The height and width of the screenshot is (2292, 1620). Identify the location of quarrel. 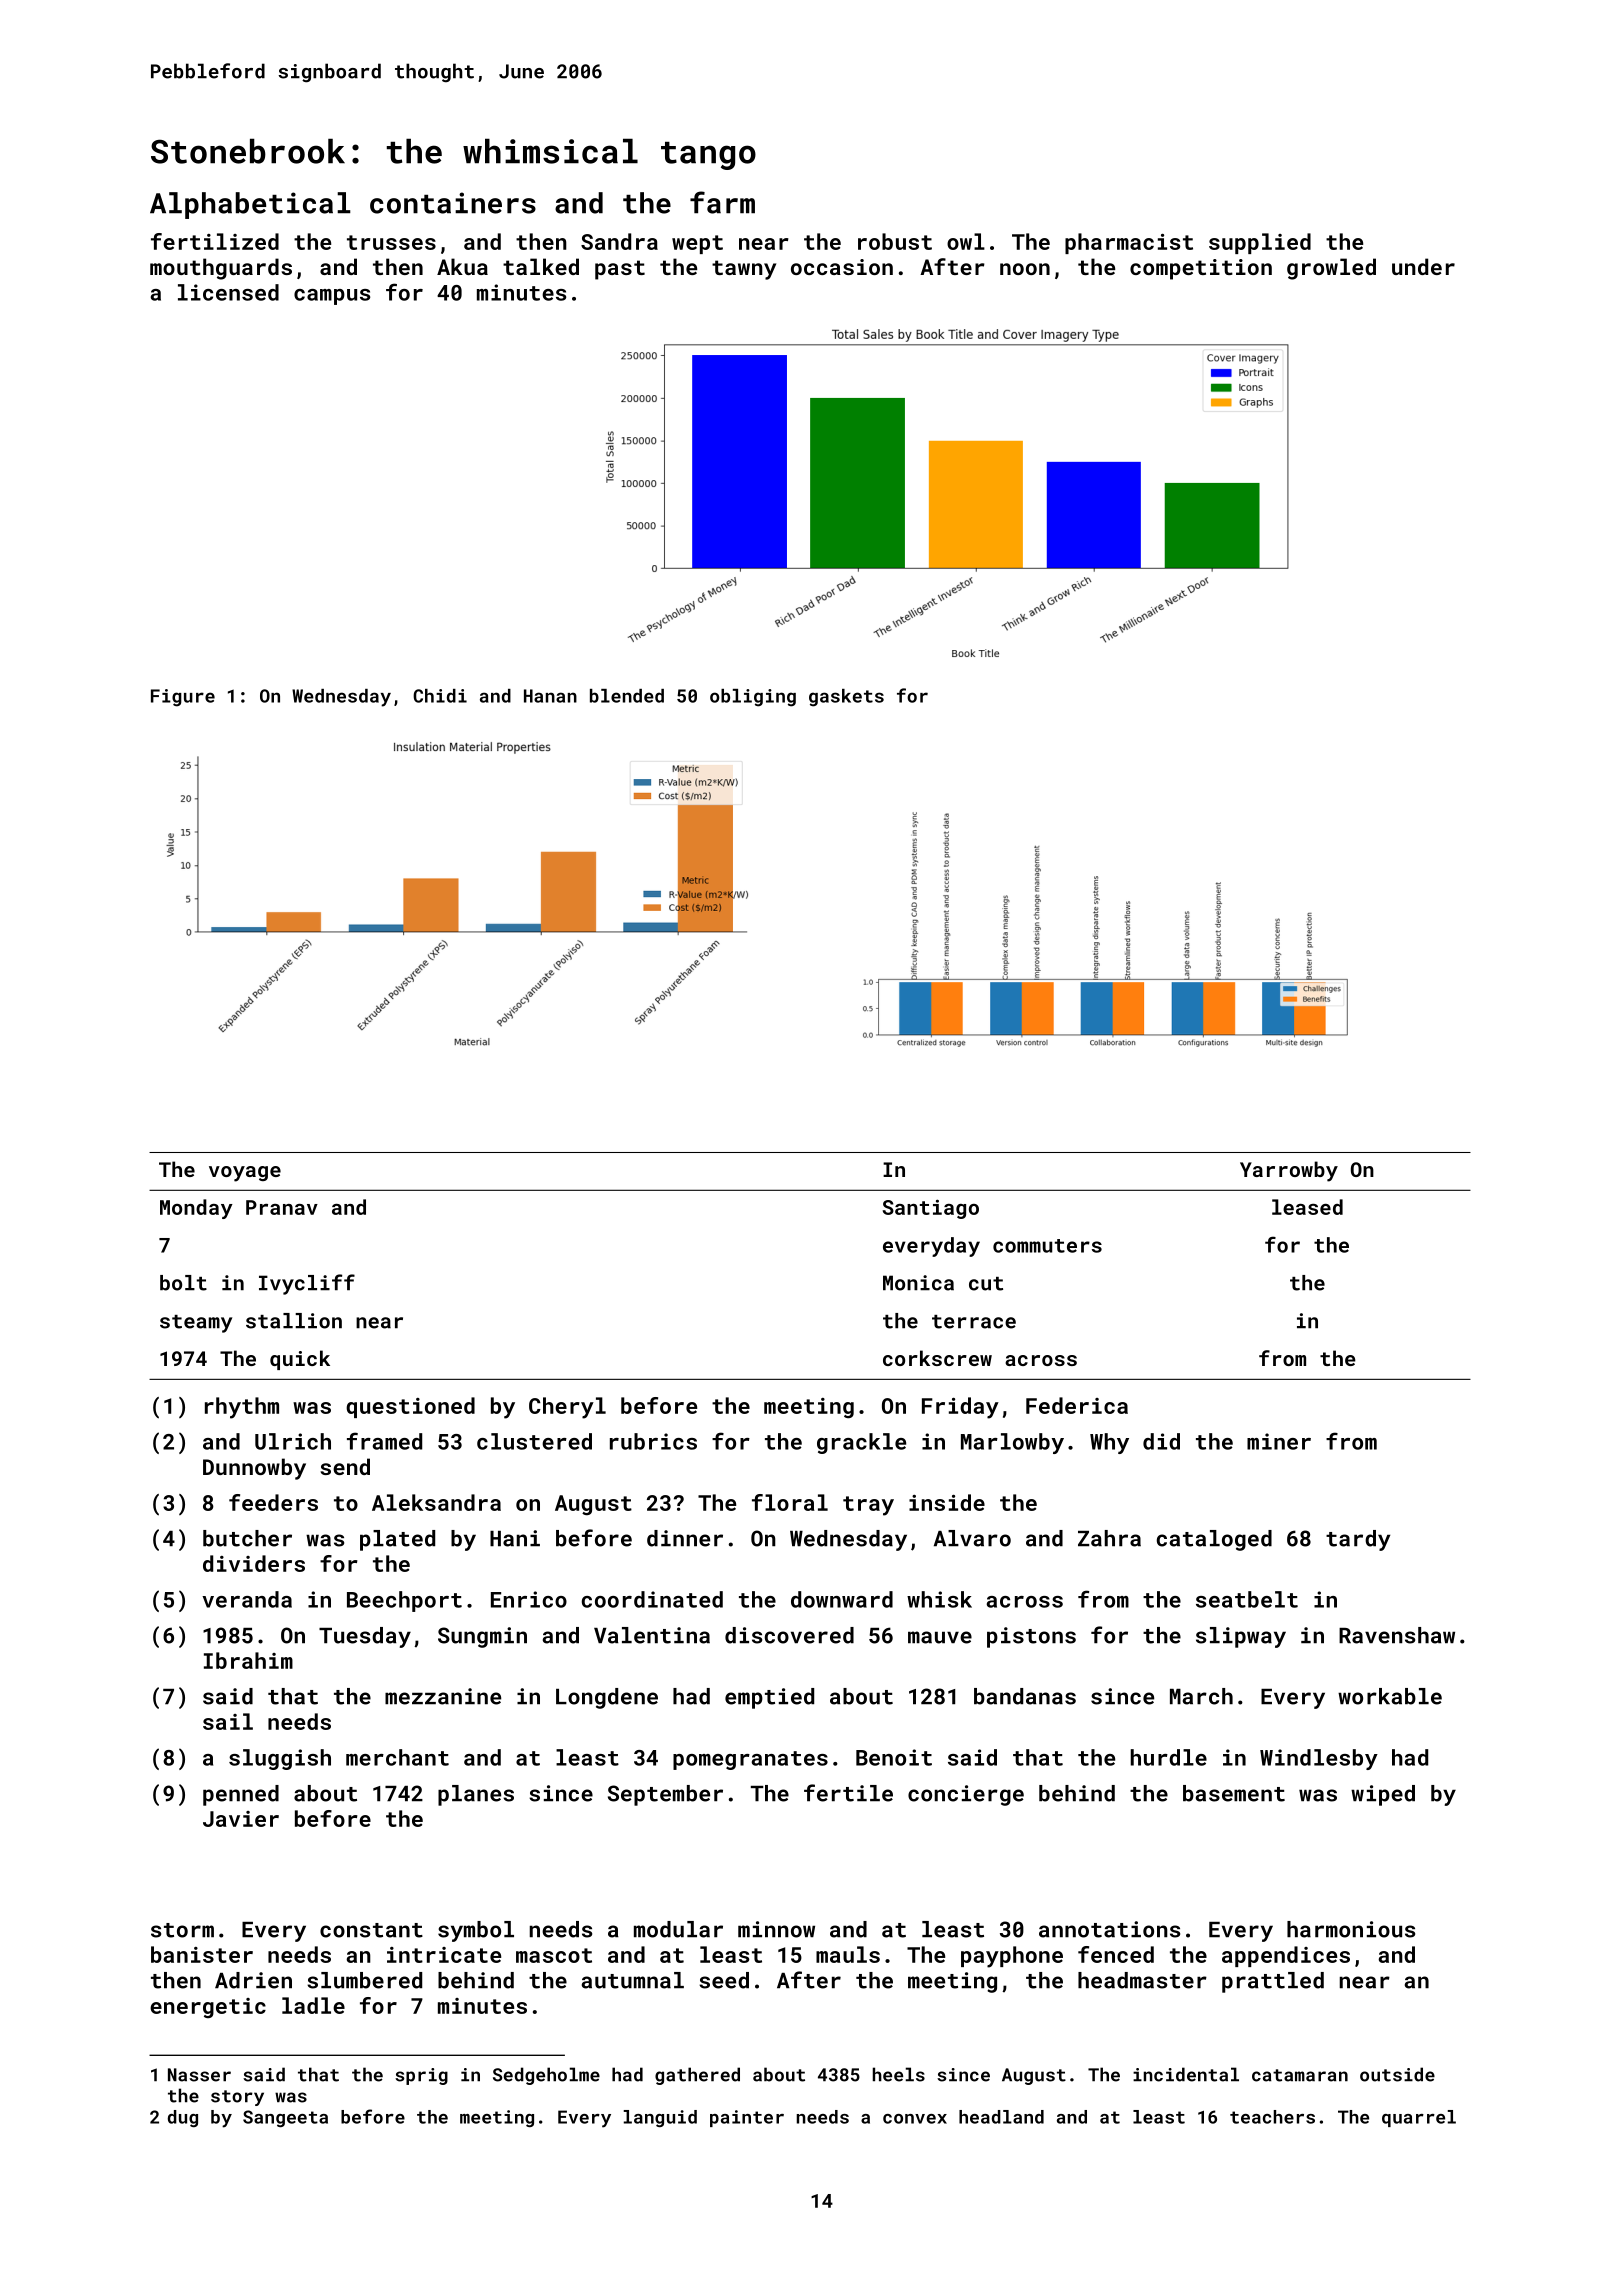
(1419, 2118).
